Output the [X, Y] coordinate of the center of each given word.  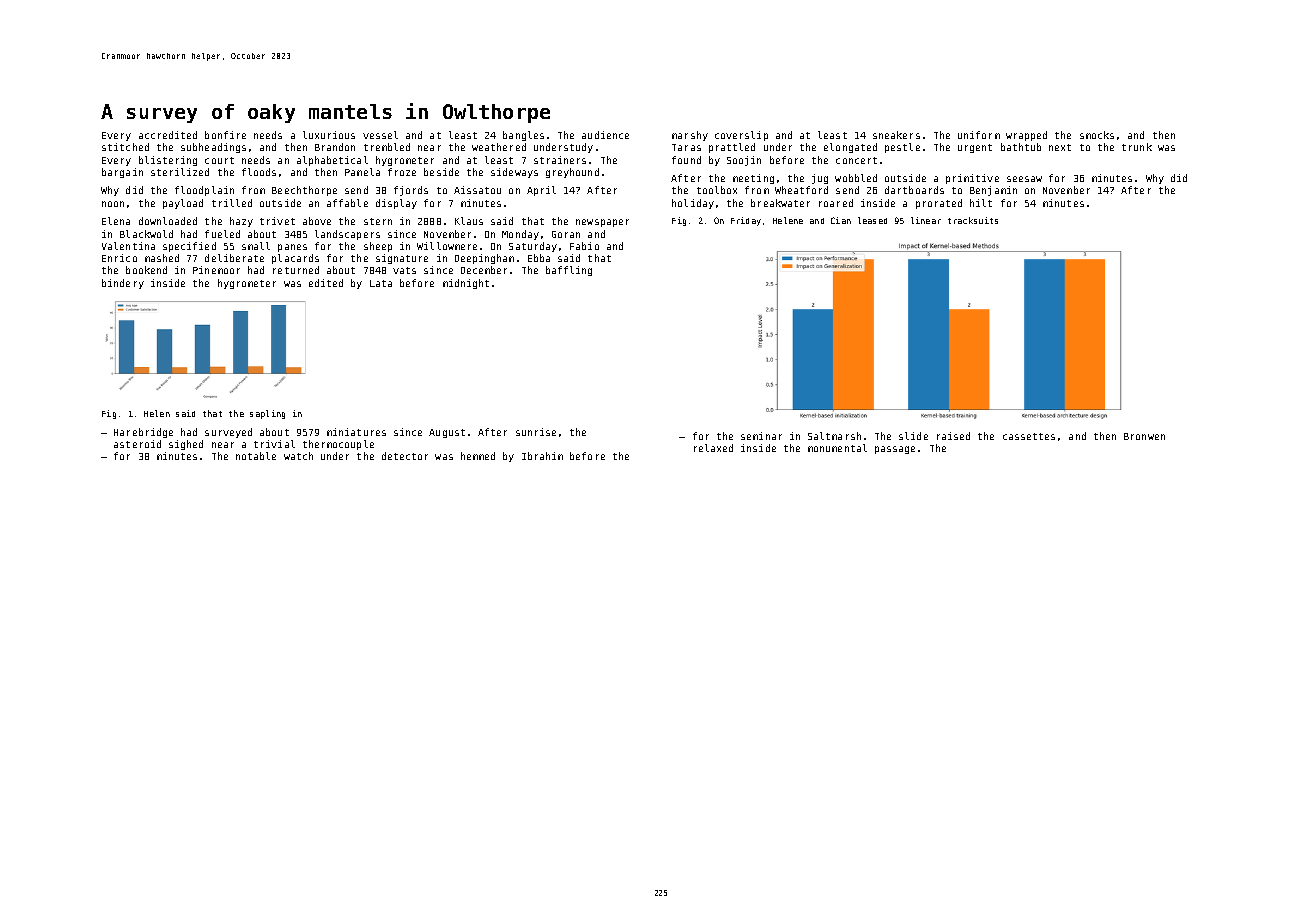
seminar [761, 436]
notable [256, 456]
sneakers [896, 135]
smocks [1097, 135]
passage [895, 450]
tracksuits [973, 220]
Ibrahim [542, 456]
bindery [123, 284]
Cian [841, 220]
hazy [241, 222]
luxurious [329, 135]
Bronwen [1144, 436]
